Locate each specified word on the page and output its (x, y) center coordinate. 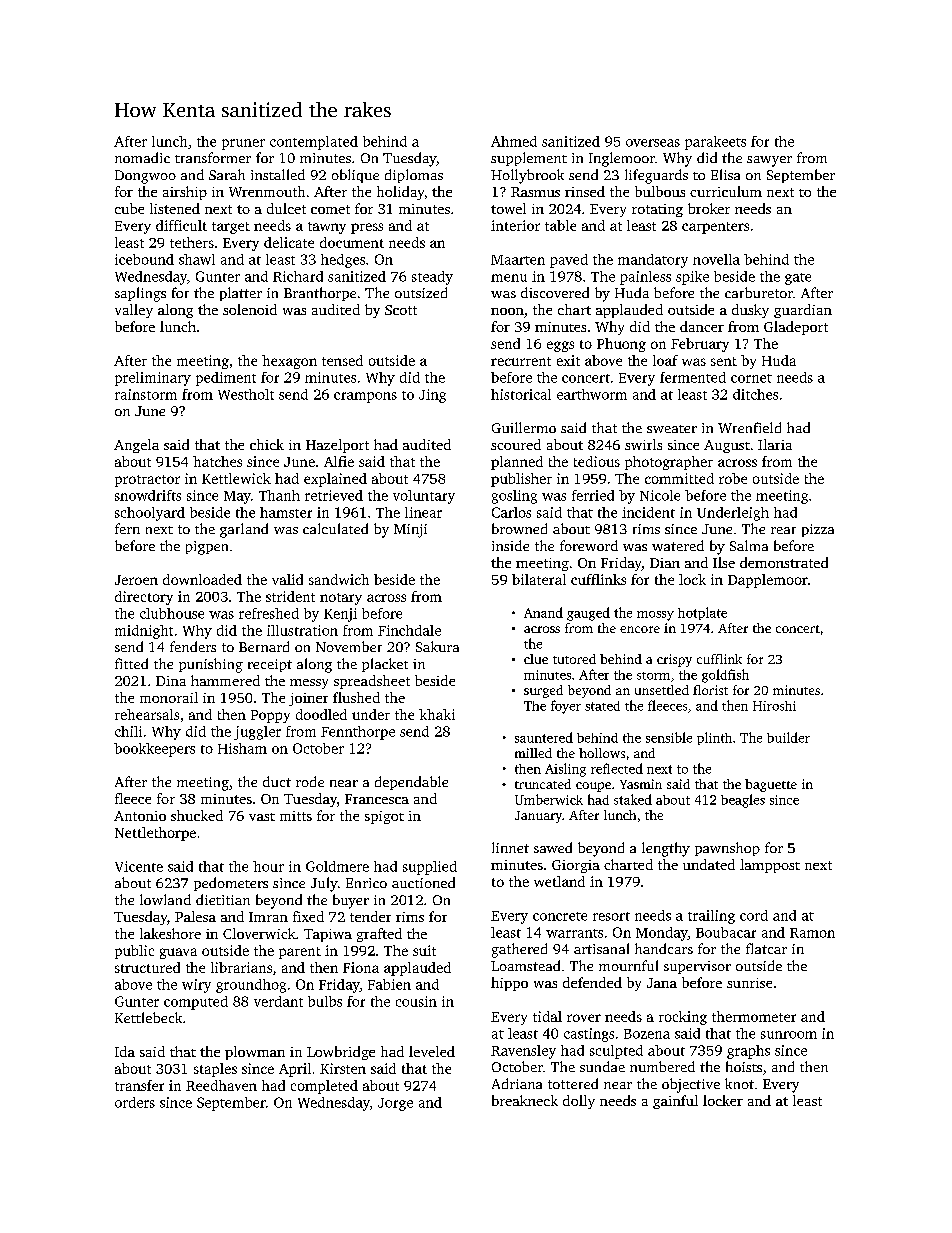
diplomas (414, 176)
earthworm (592, 394)
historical (521, 394)
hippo (509, 984)
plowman (255, 1053)
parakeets (715, 143)
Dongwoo (145, 177)
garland (244, 530)
